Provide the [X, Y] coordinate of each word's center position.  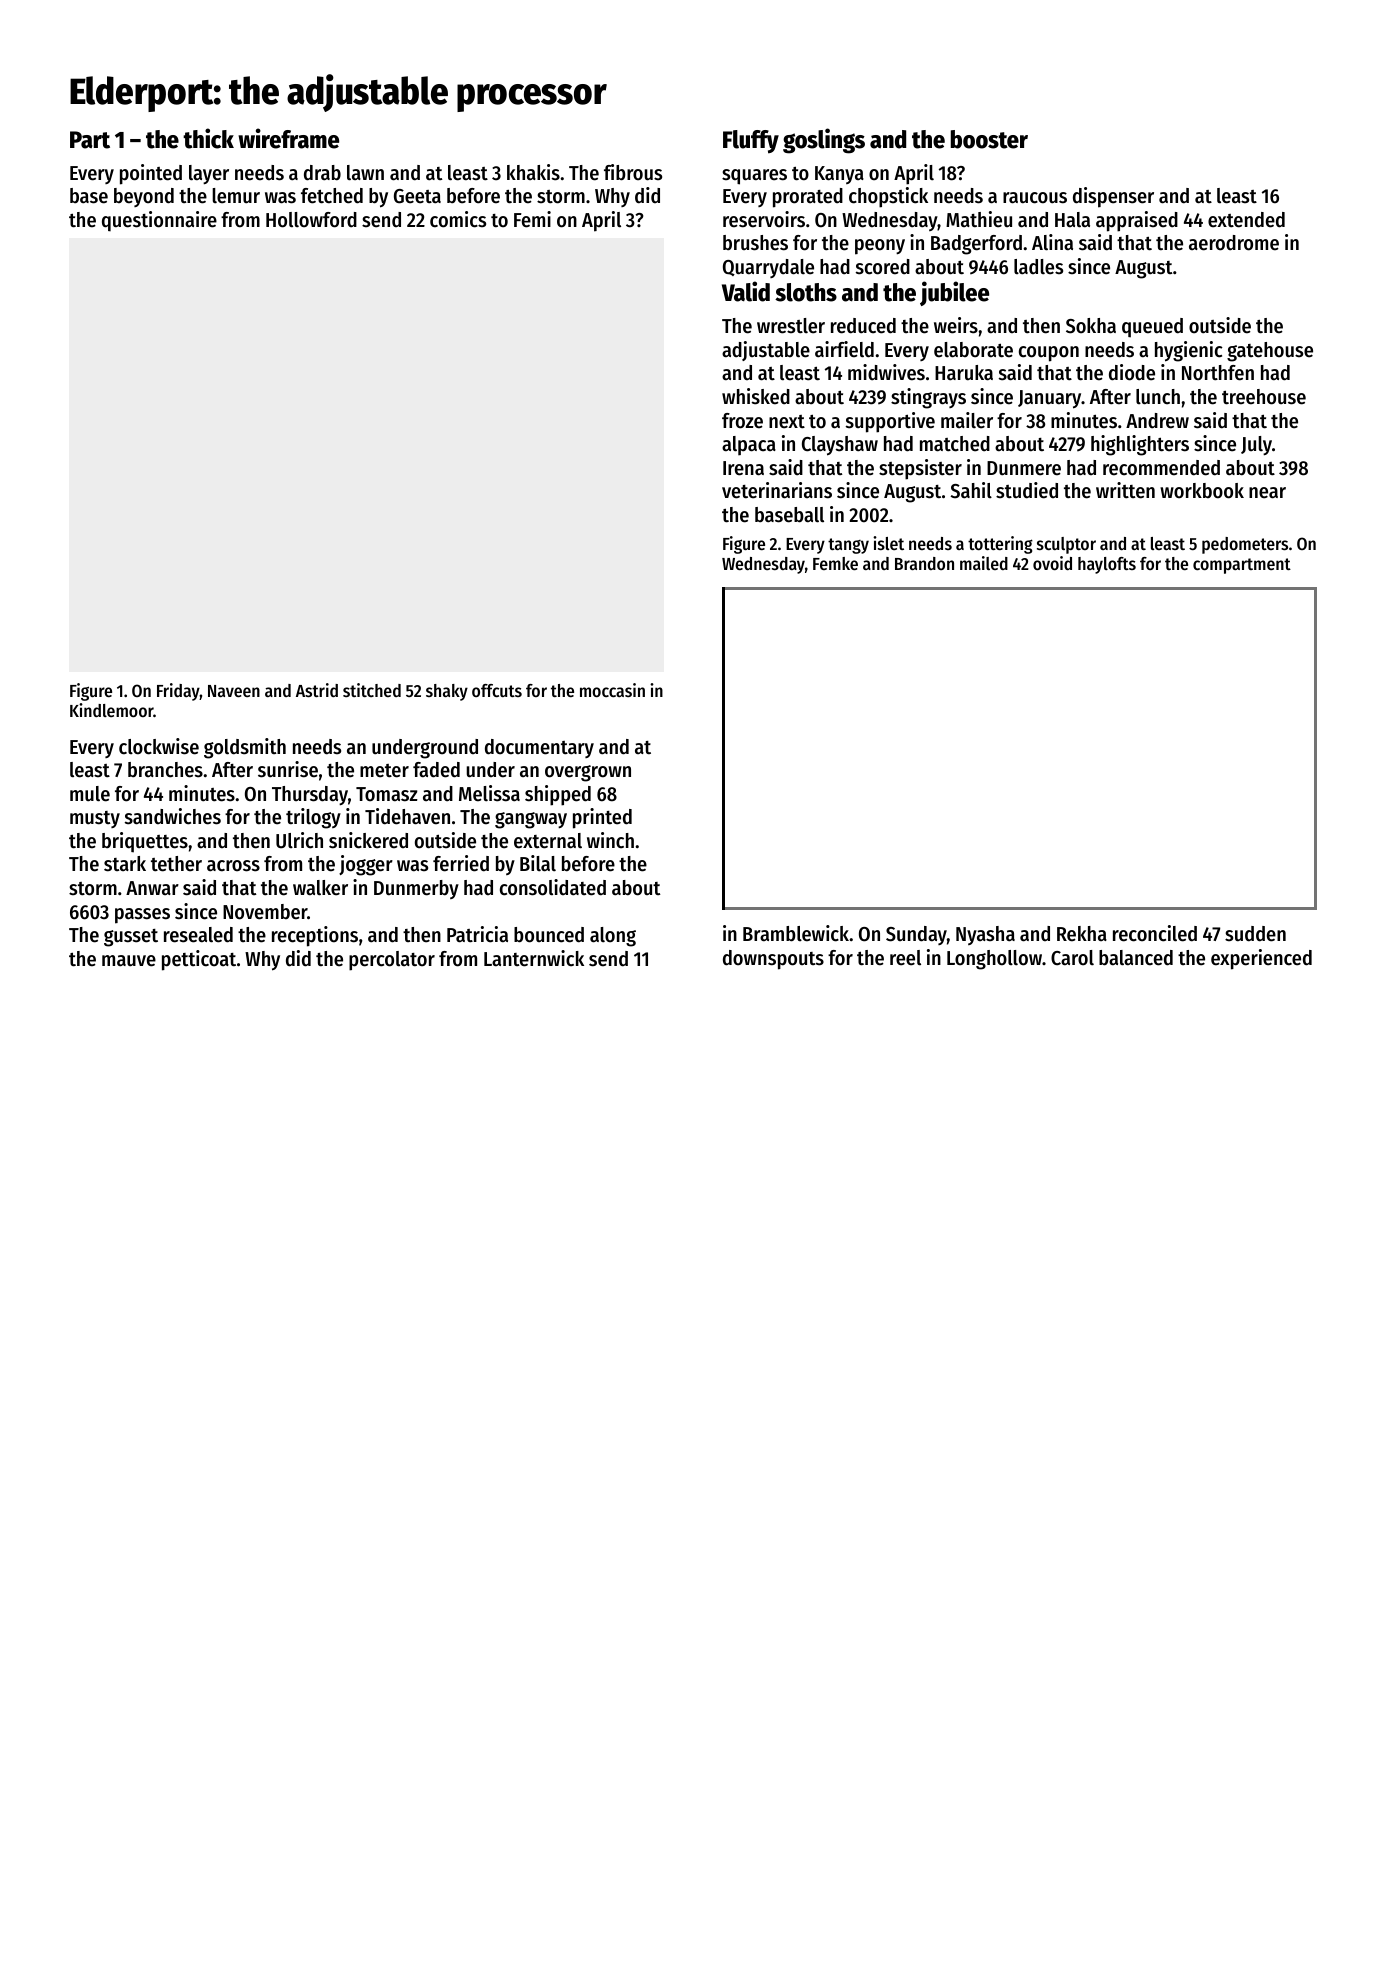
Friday [178, 692]
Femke [835, 563]
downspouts [773, 960]
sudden [1255, 934]
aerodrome [1234, 243]
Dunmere [1024, 468]
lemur [236, 196]
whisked [756, 396]
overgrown [588, 773]
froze [742, 421]
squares [754, 177]
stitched [372, 690]
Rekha [1082, 934]
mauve [129, 961]
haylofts [1107, 565]
